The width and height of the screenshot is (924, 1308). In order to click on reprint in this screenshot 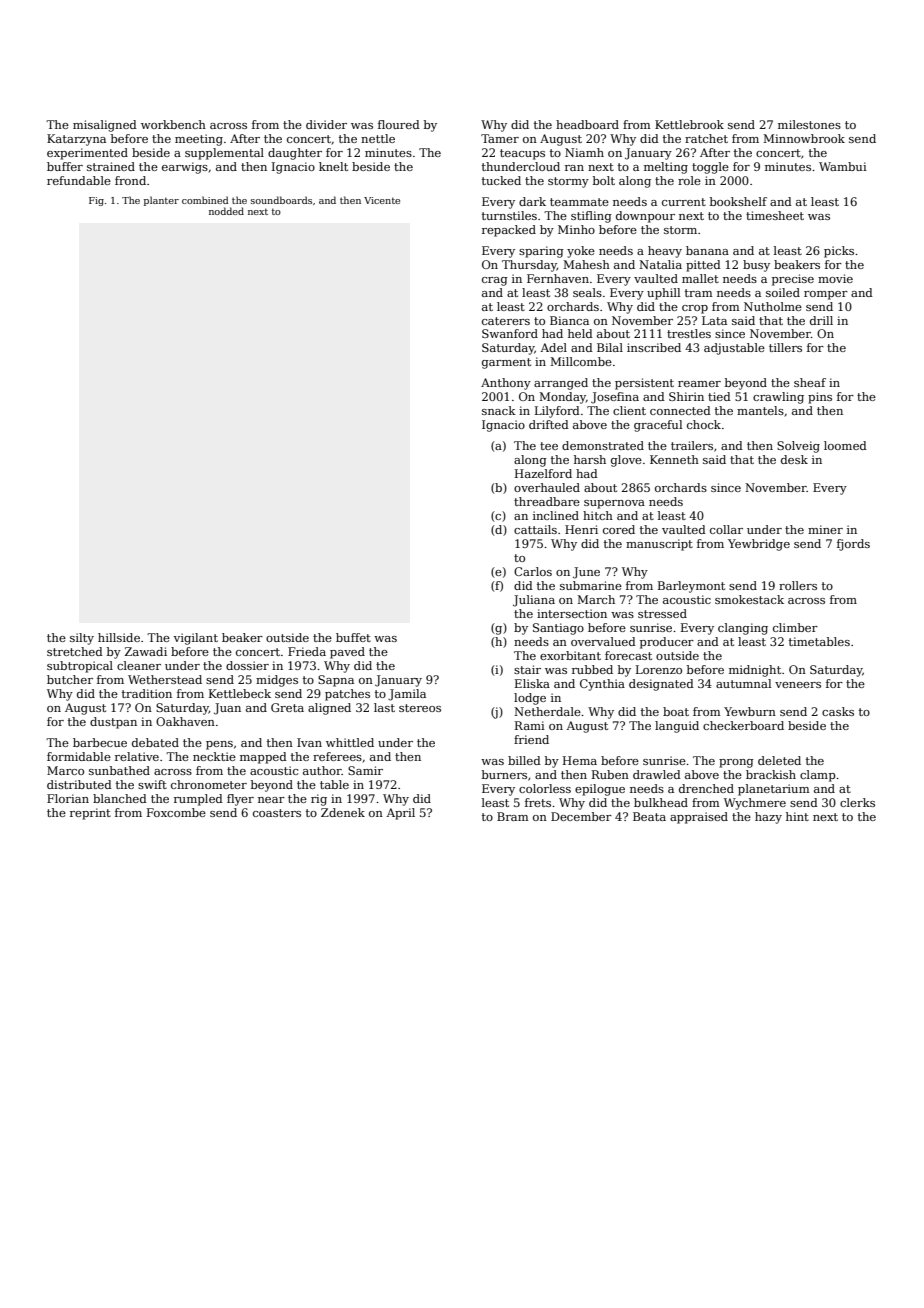, I will do `click(90, 814)`.
